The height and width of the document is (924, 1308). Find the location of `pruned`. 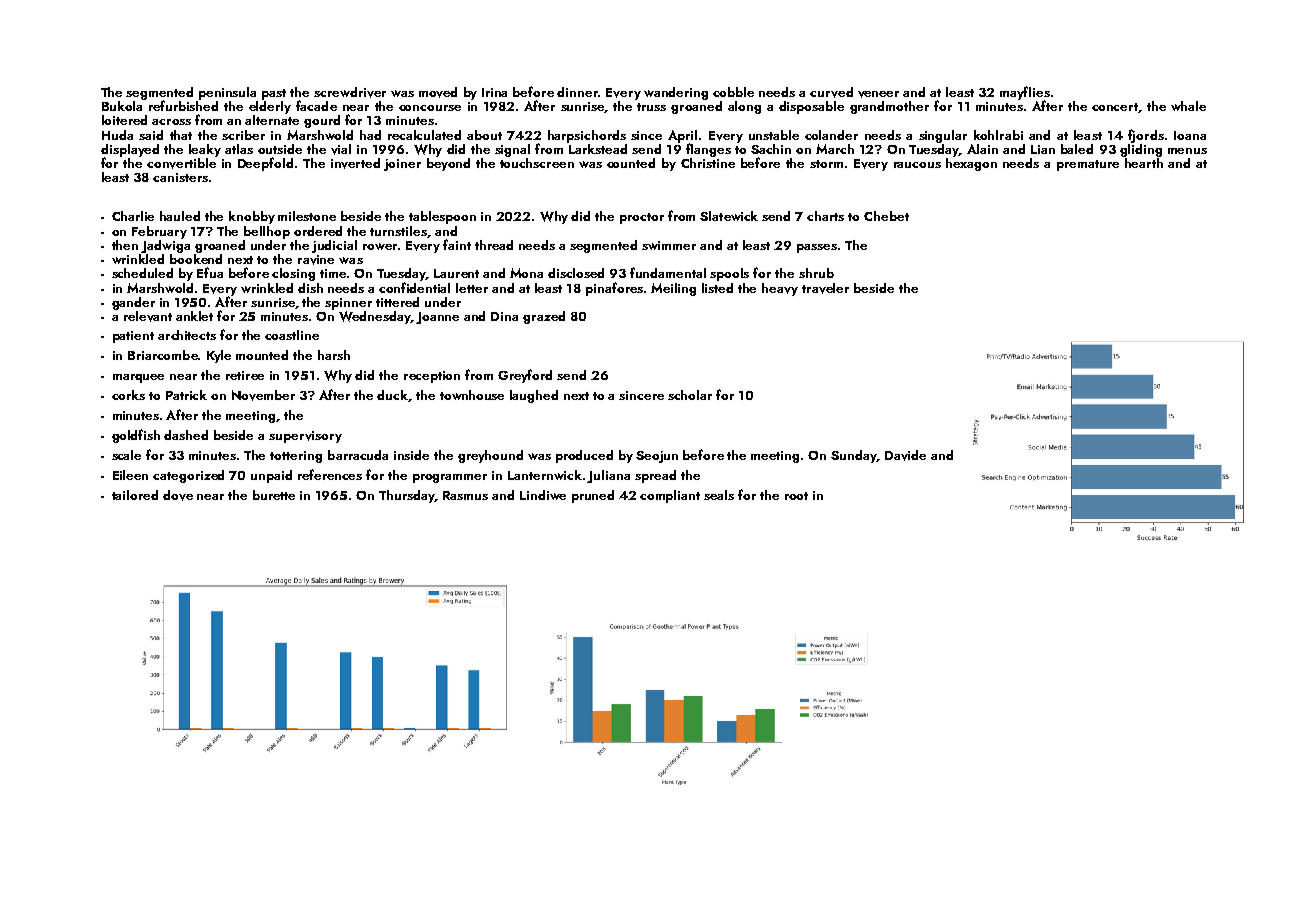

pruned is located at coordinates (593, 496).
